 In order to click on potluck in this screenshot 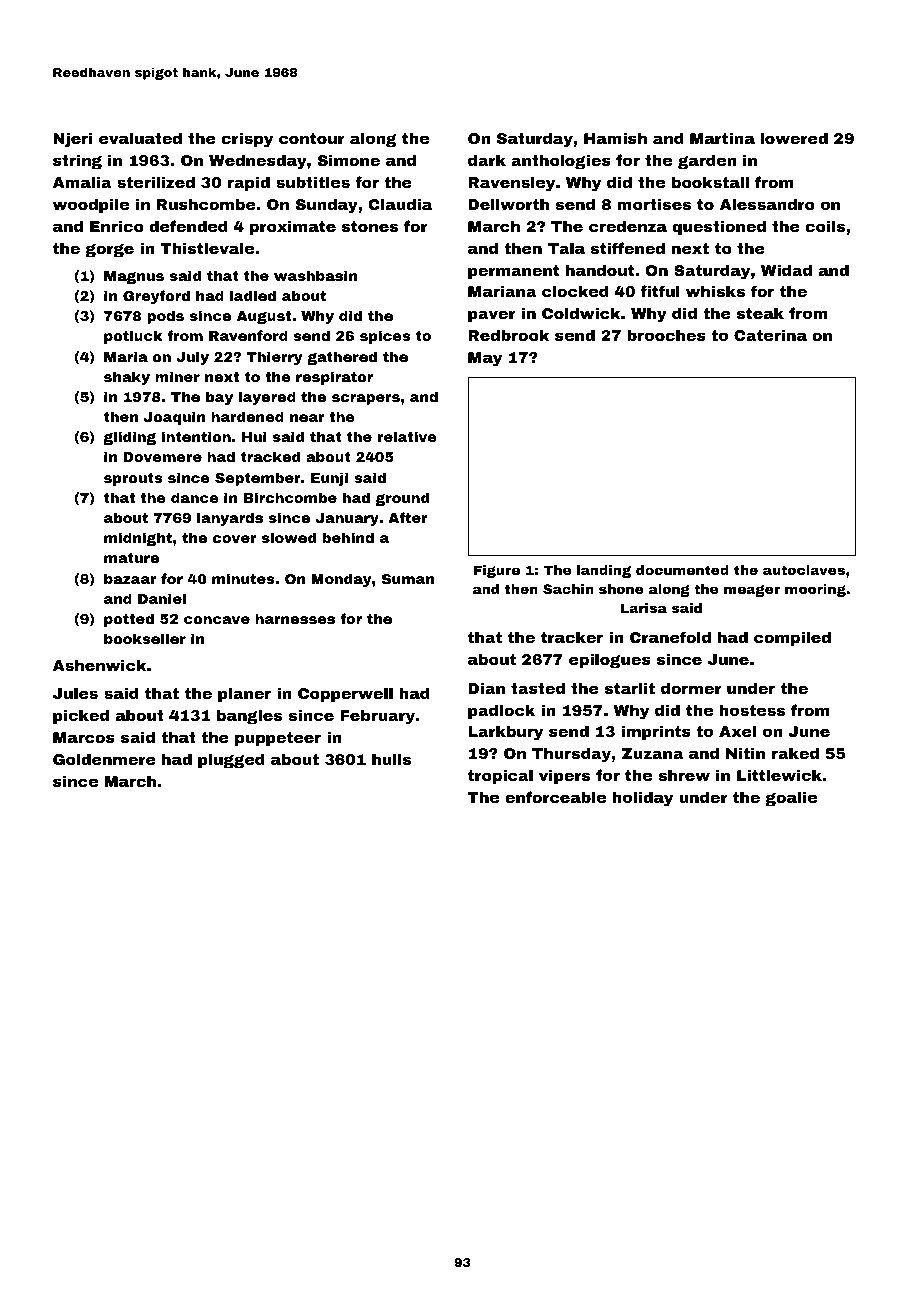, I will do `click(133, 337)`.
